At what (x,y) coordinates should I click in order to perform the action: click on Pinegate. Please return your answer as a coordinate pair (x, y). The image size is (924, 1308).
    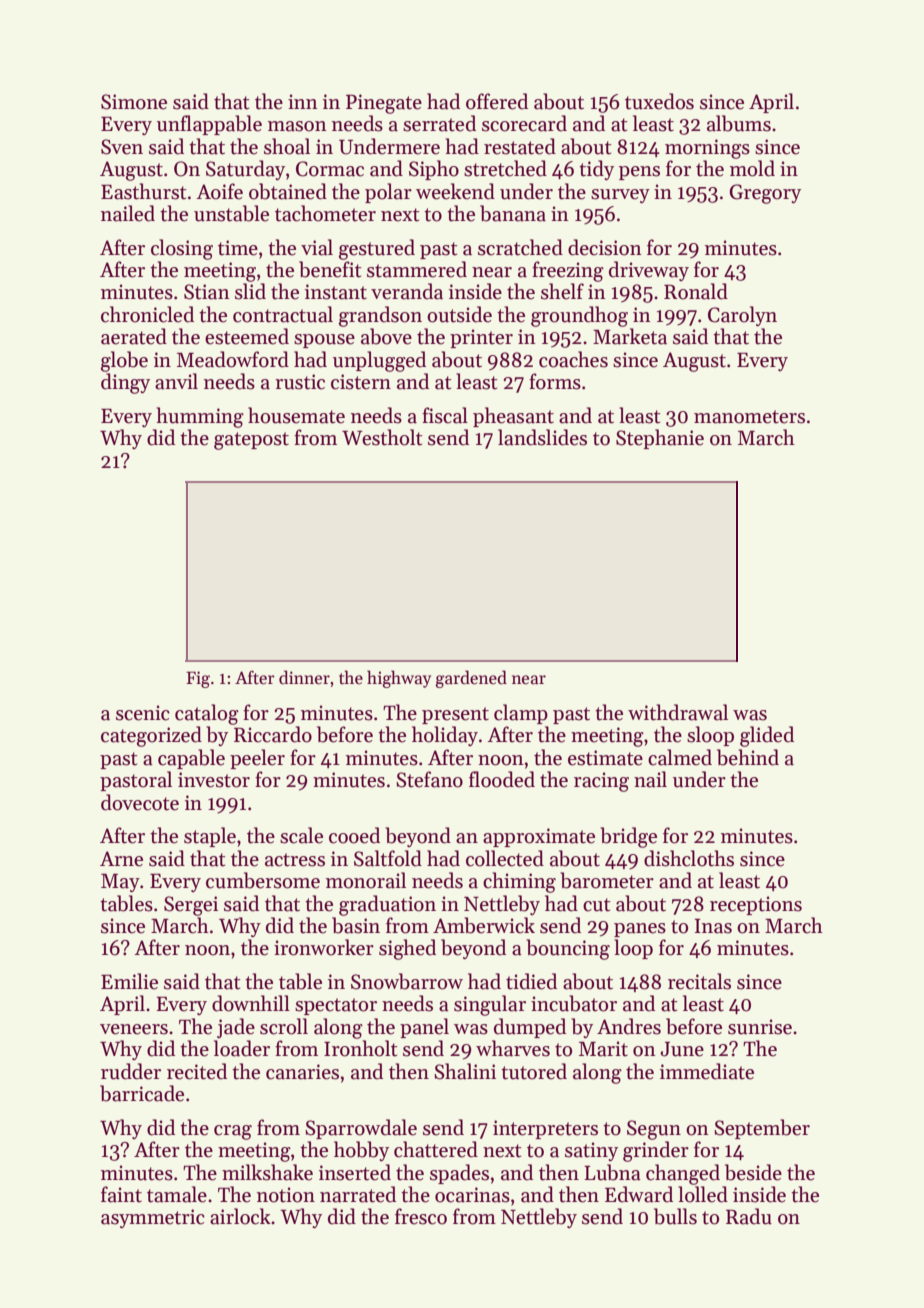
    Looking at the image, I should click on (384, 104).
